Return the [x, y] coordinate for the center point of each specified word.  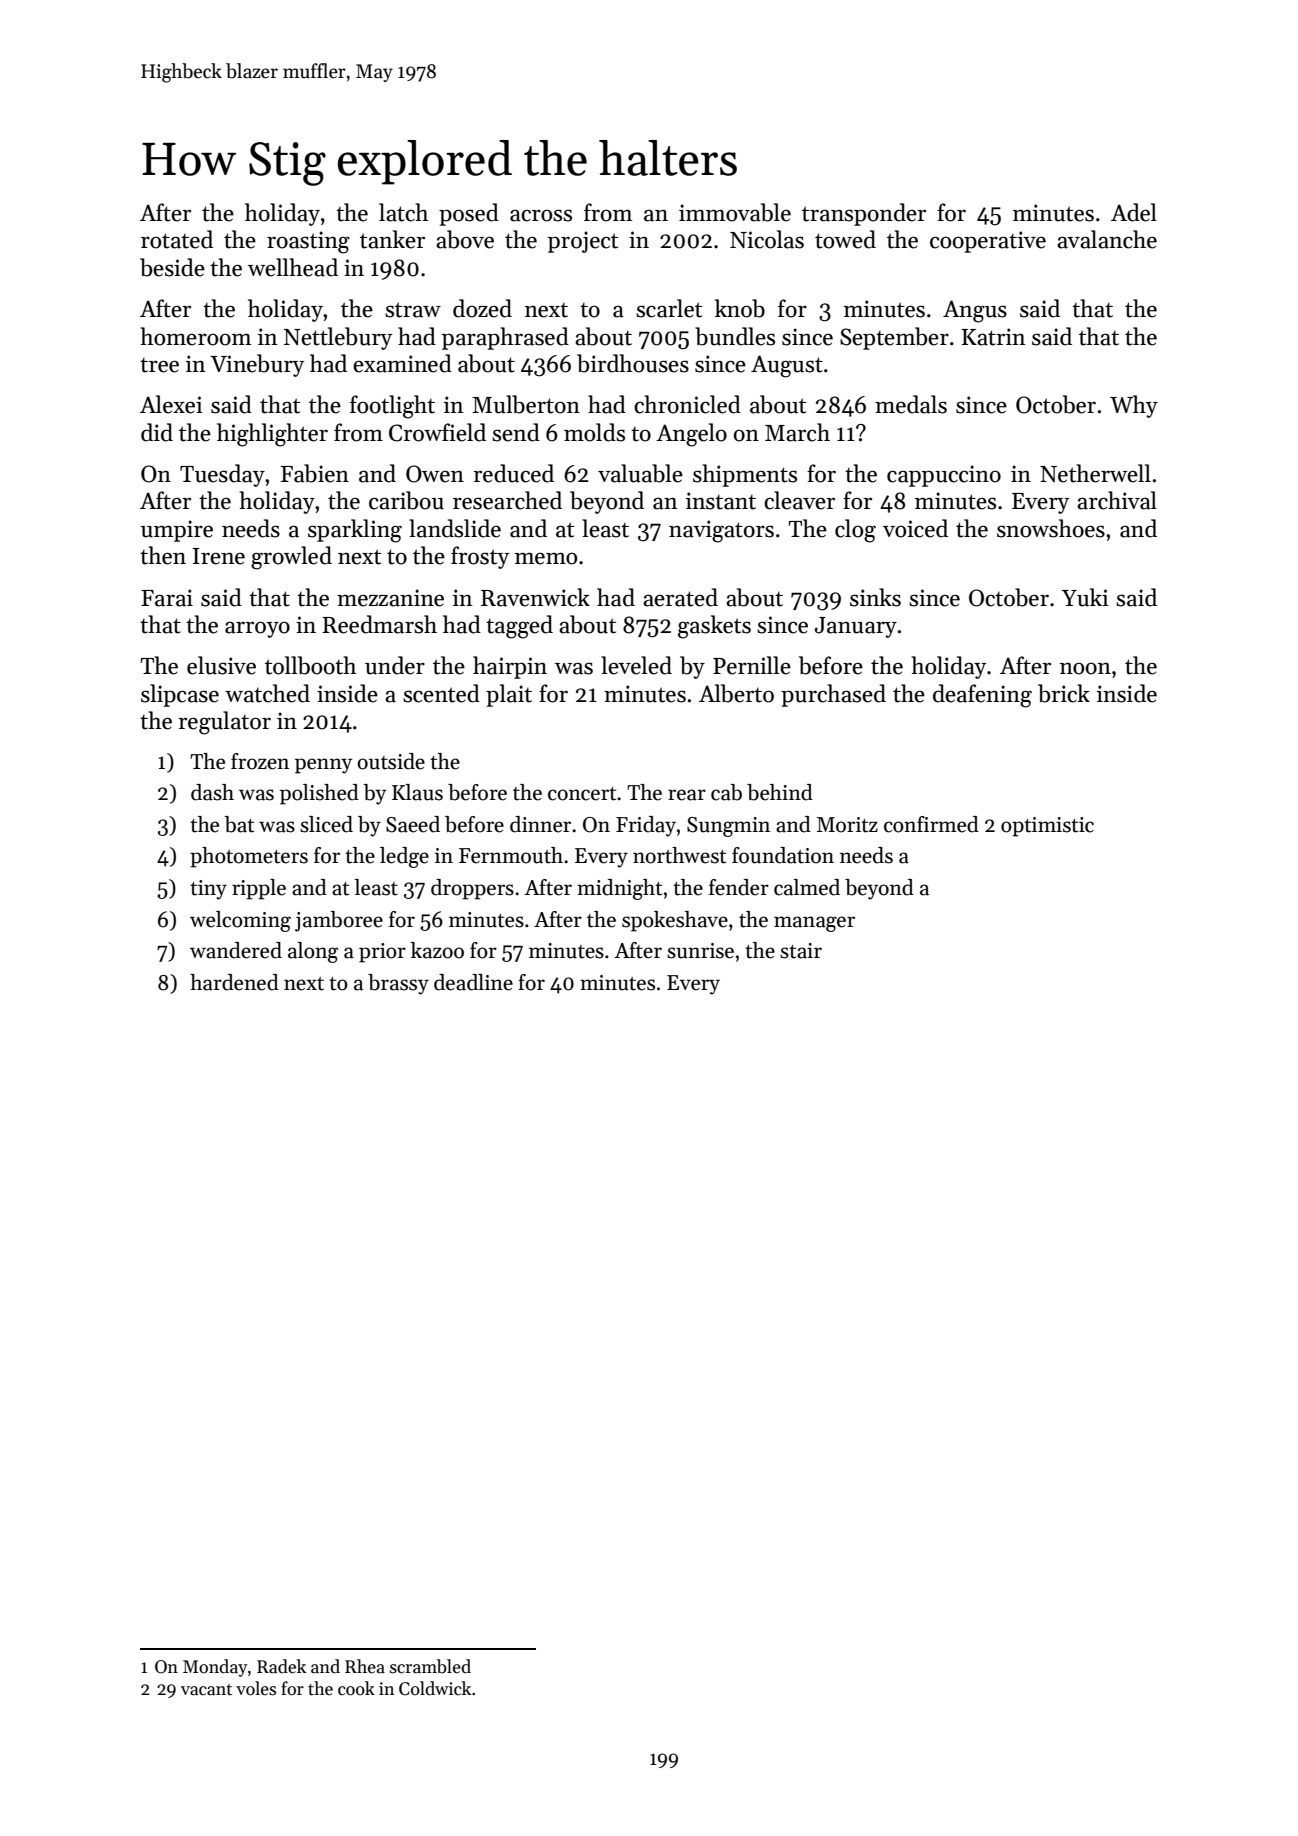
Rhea [365, 1666]
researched [507, 500]
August [787, 366]
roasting [308, 242]
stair [801, 951]
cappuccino [944, 476]
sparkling [355, 531]
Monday [215, 1668]
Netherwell [1095, 473]
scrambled [430, 1666]
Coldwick [435, 1688]
